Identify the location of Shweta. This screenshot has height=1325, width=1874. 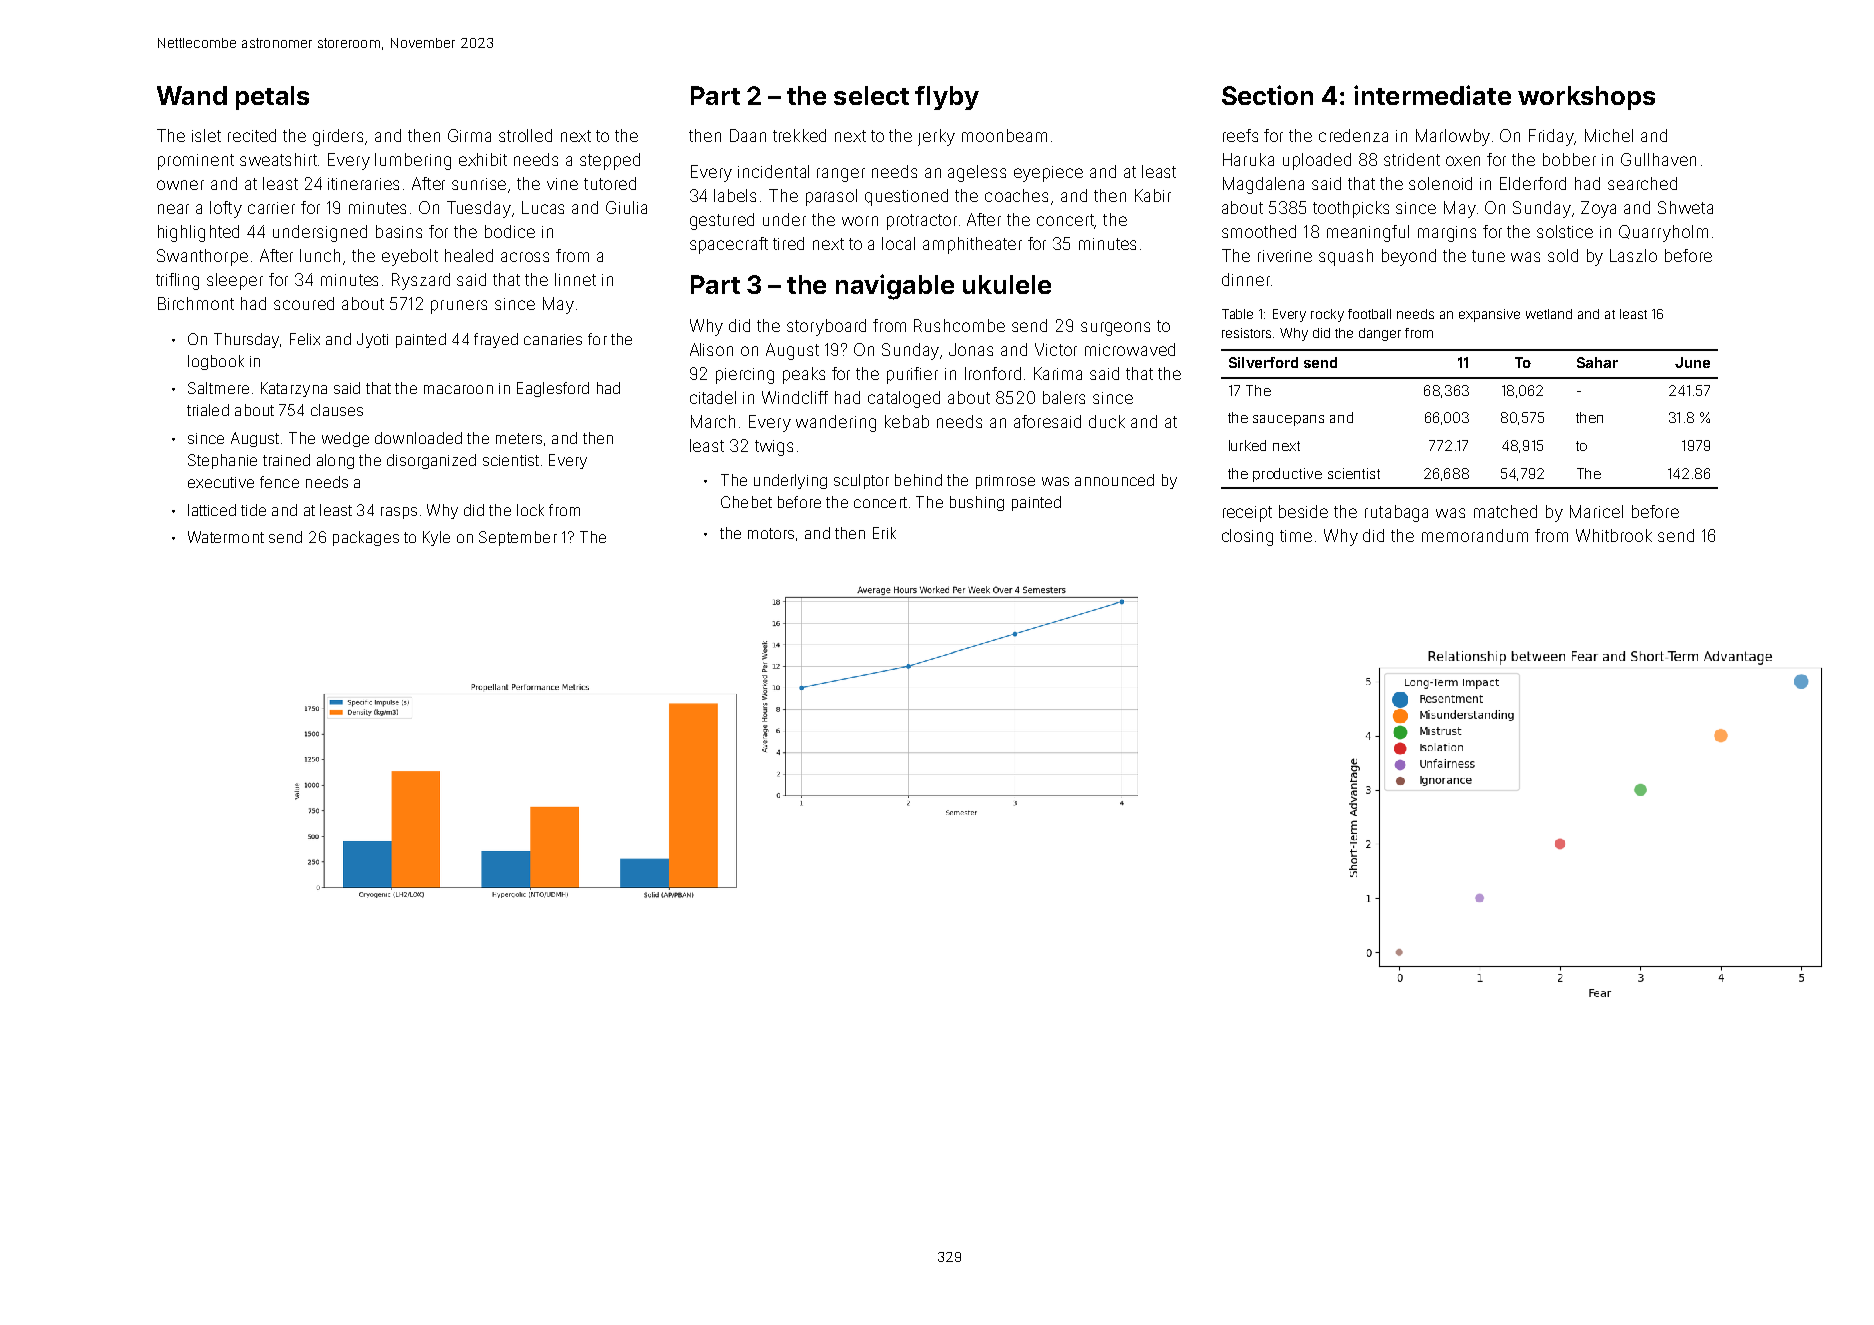
(1685, 207).
